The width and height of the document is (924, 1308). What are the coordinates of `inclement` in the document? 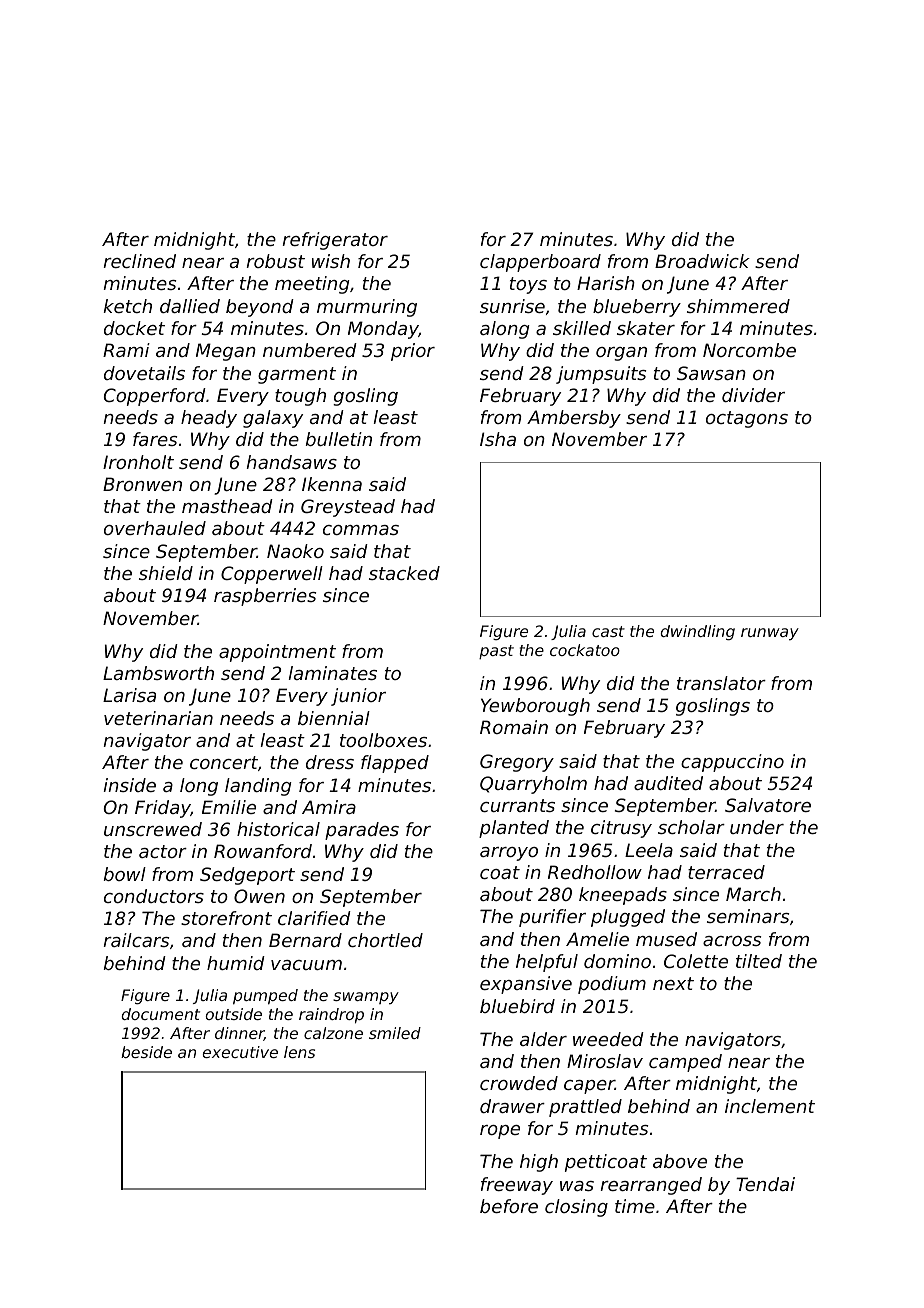 It's located at (770, 1106).
